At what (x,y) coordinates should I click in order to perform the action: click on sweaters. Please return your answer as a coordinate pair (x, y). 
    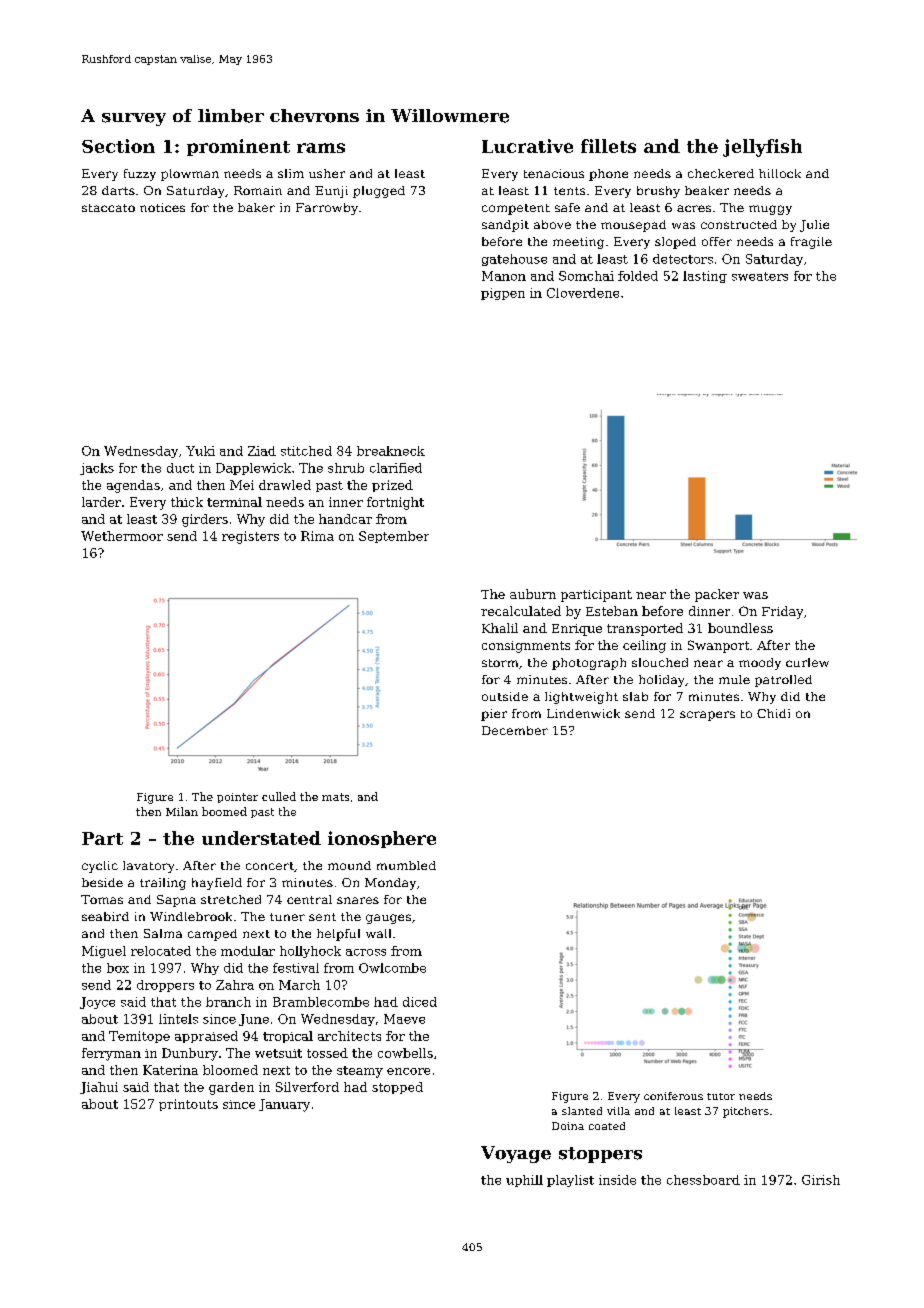
    Looking at the image, I should click on (760, 276).
